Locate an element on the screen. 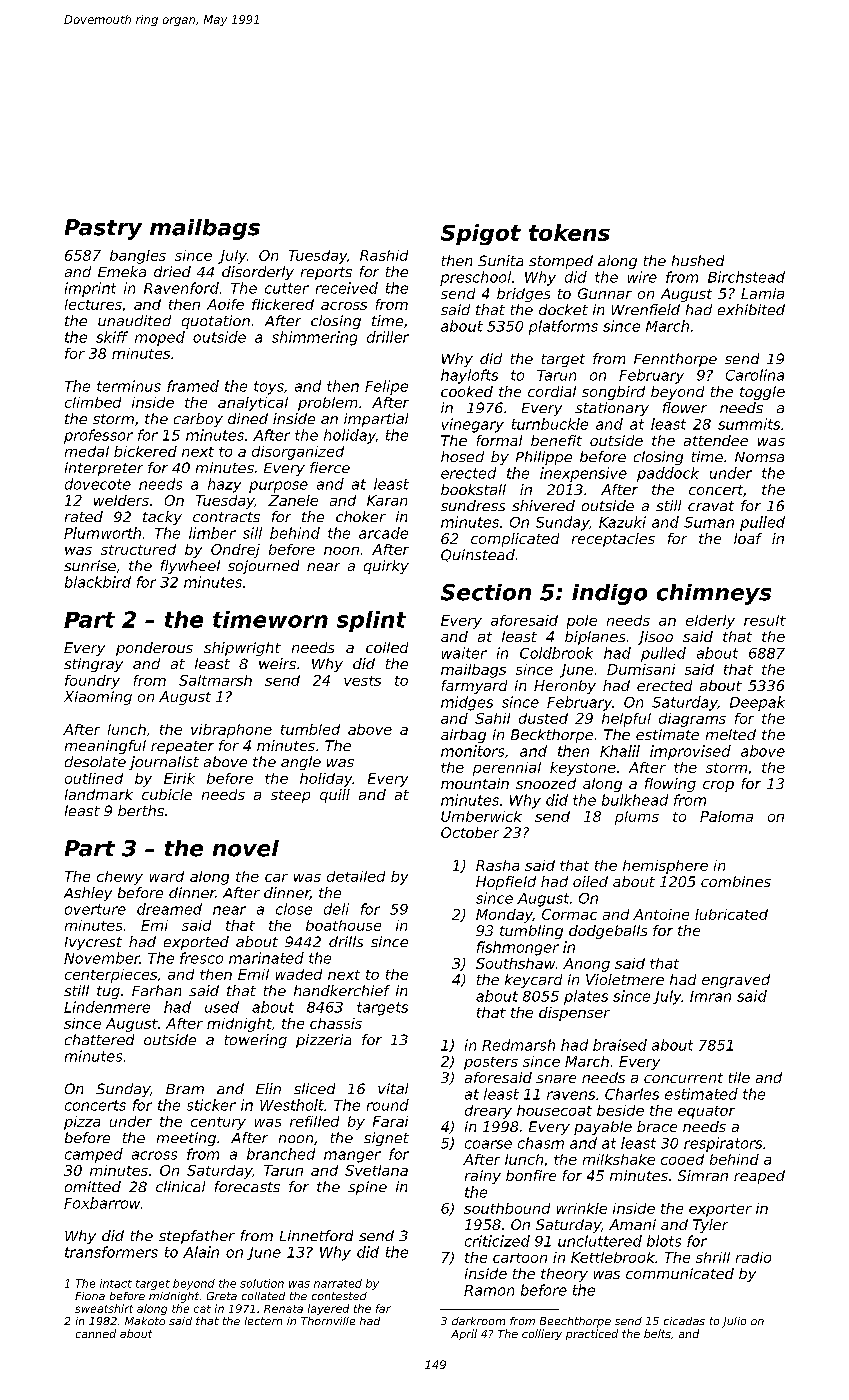 This screenshot has height=1400, width=849. chewy is located at coordinates (120, 878).
